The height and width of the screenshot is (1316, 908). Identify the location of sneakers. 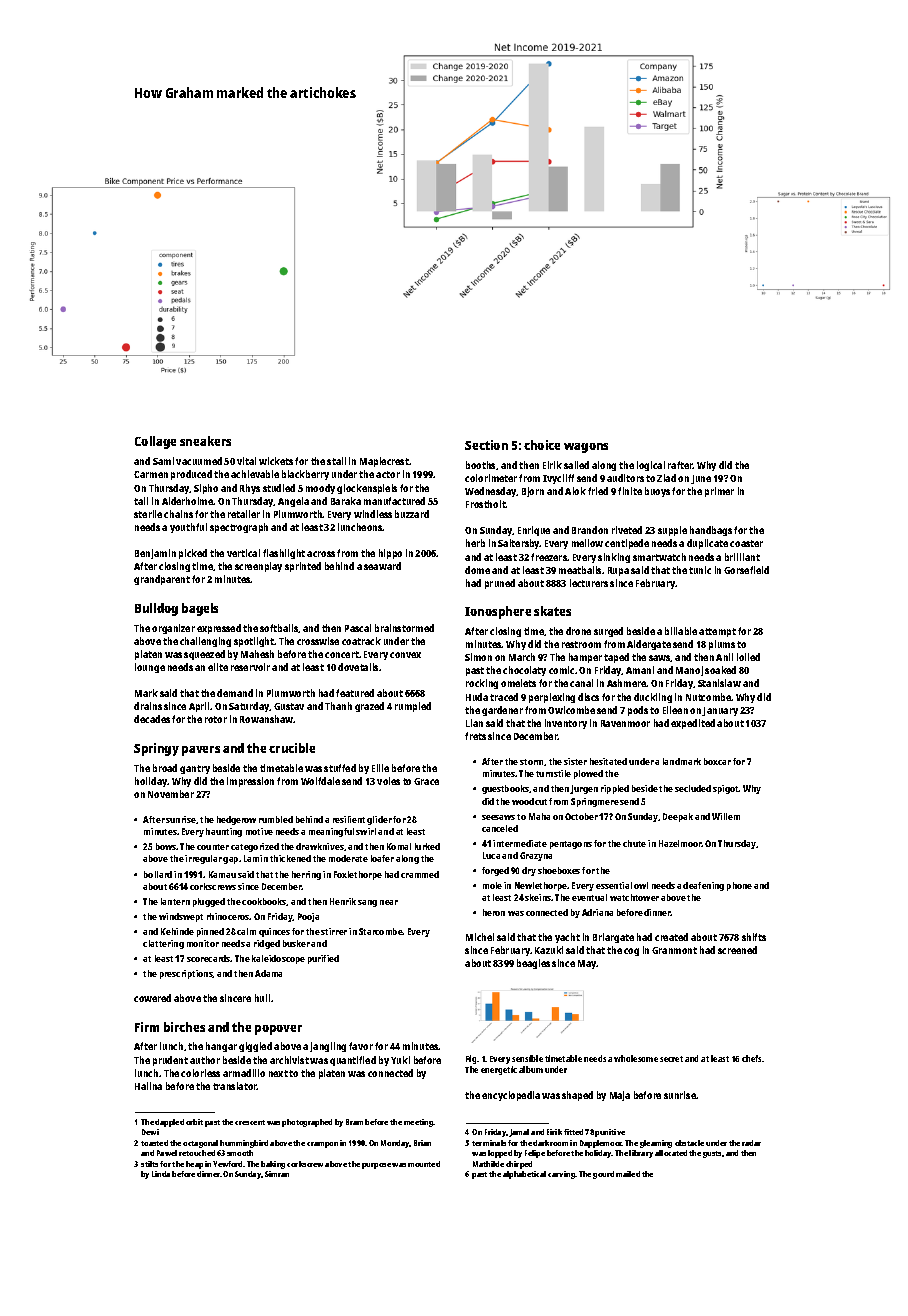
(205, 441).
